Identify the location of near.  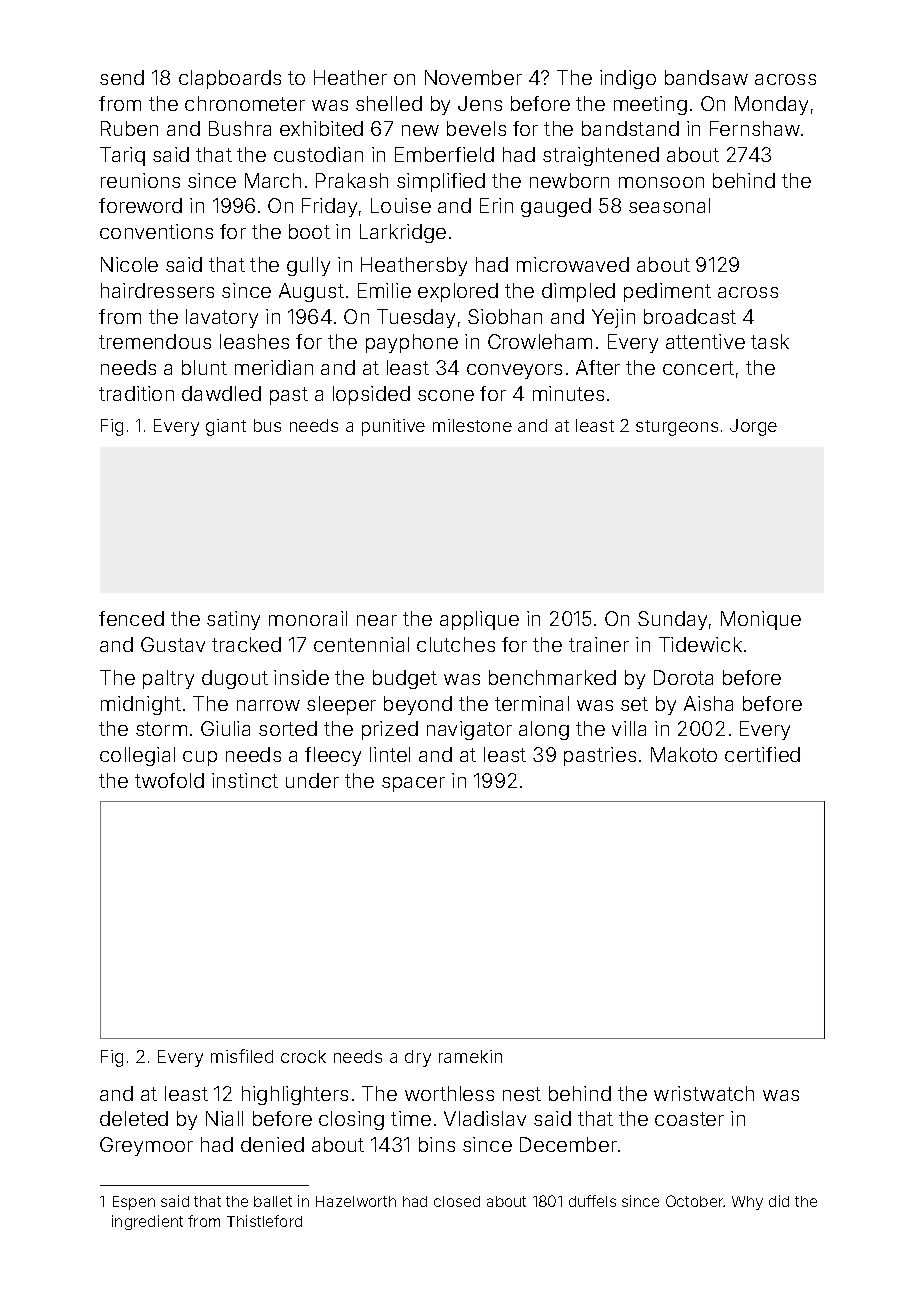
(377, 620).
